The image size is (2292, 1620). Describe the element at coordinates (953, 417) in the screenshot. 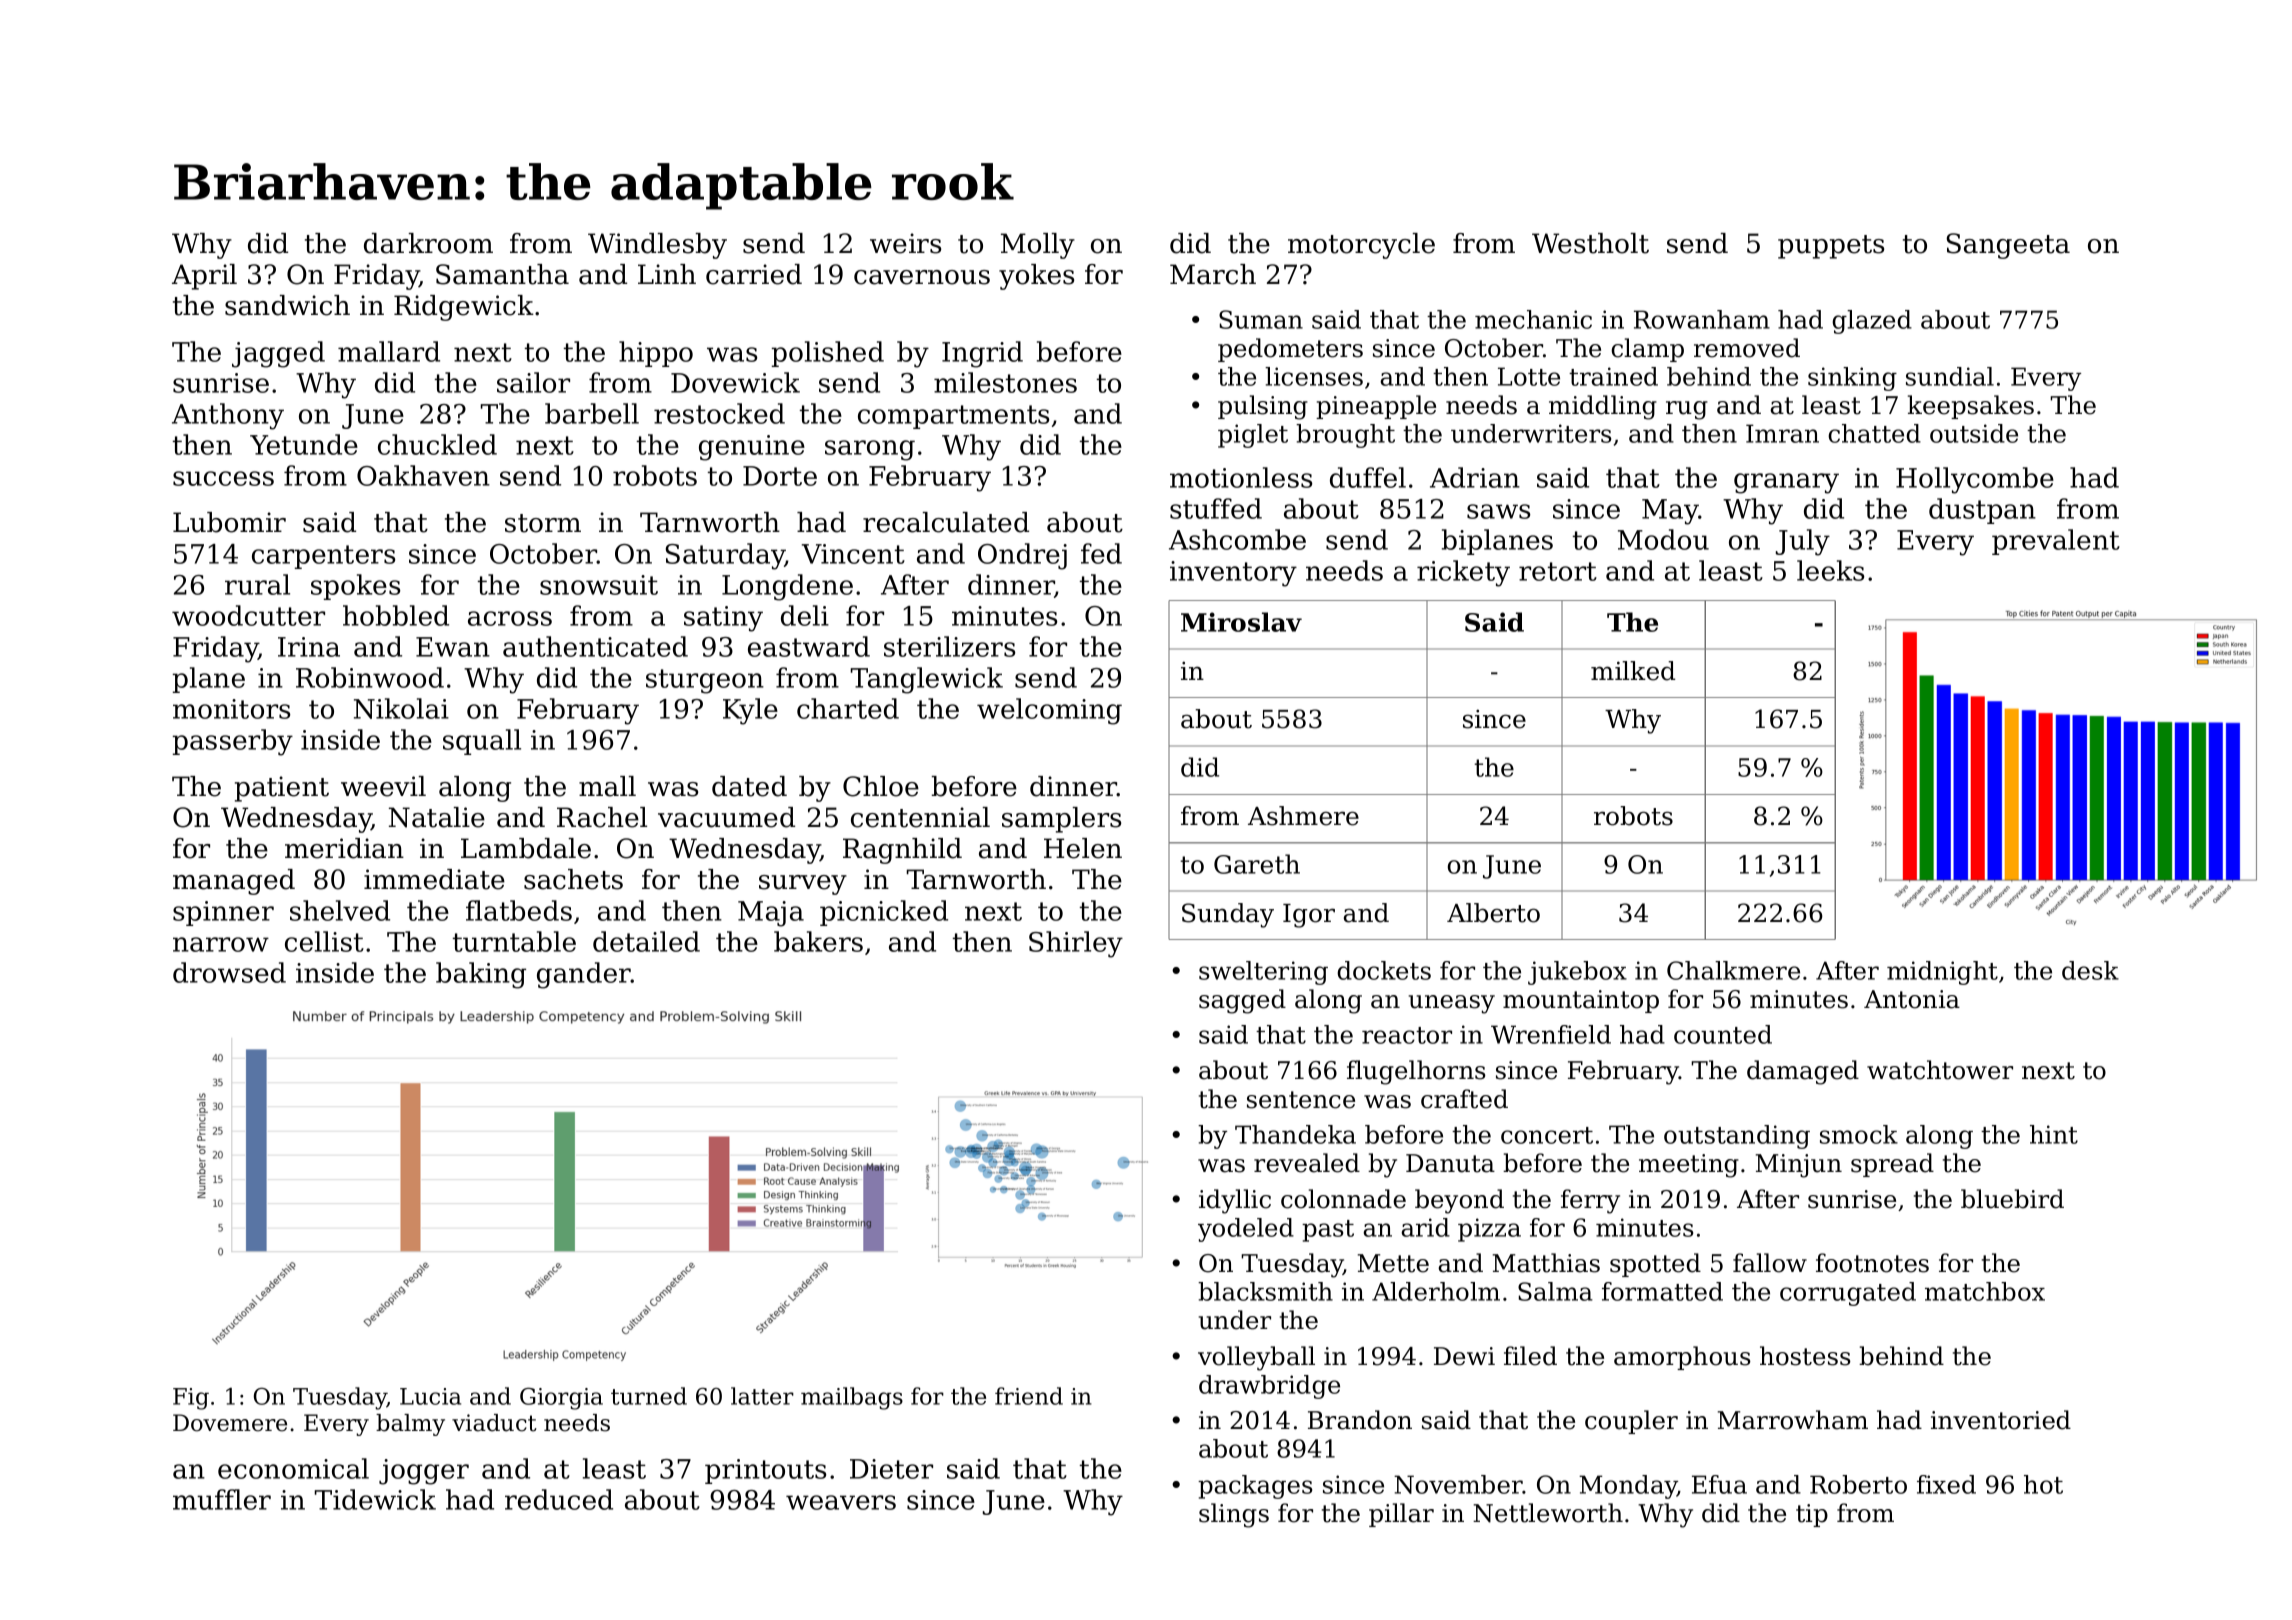

I see `compartments` at that location.
